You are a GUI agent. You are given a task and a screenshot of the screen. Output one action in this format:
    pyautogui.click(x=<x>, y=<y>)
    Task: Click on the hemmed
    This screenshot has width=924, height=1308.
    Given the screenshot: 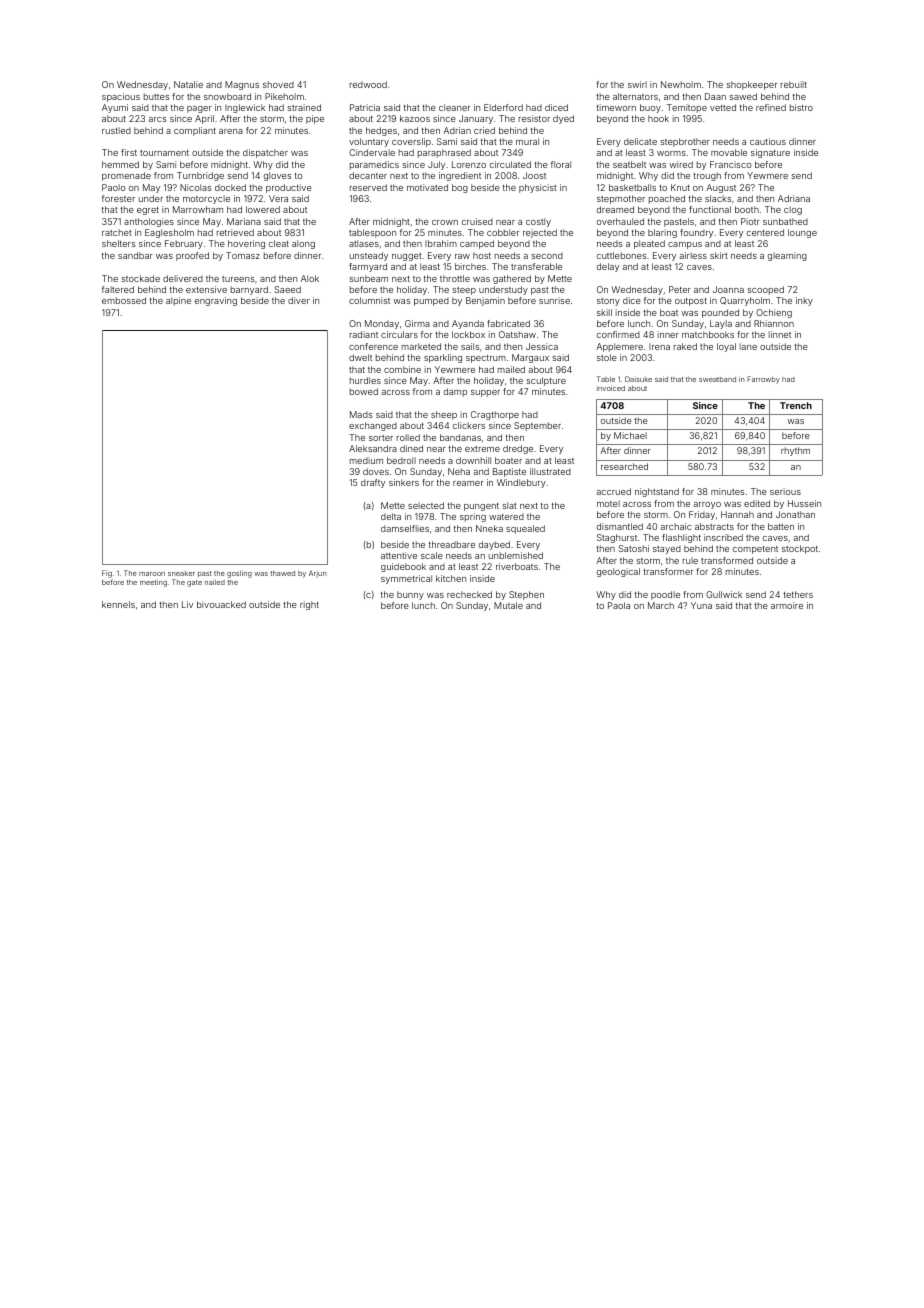 What is the action you would take?
    pyautogui.click(x=120, y=164)
